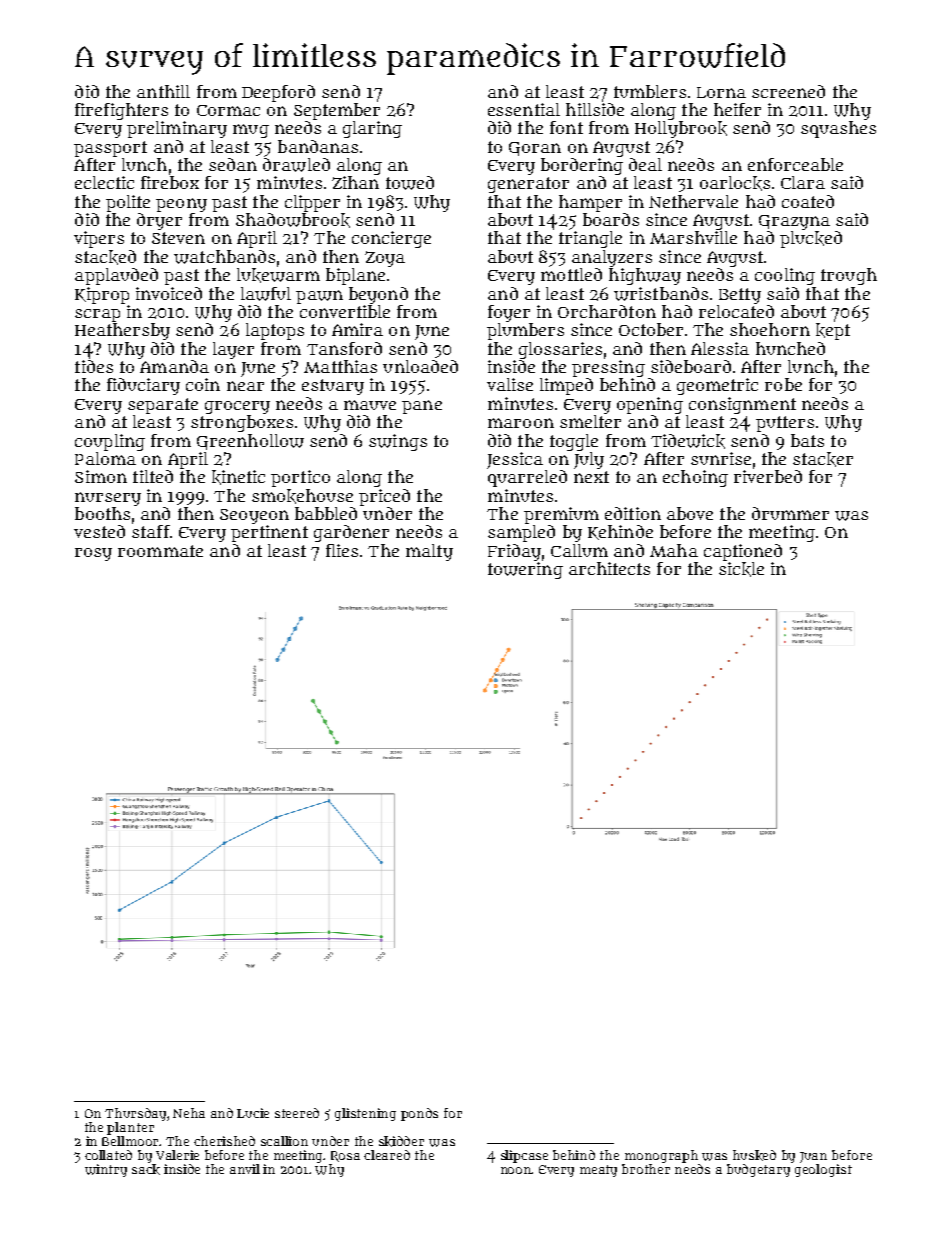  What do you see at coordinates (743, 552) in the document?
I see `captioned` at bounding box center [743, 552].
